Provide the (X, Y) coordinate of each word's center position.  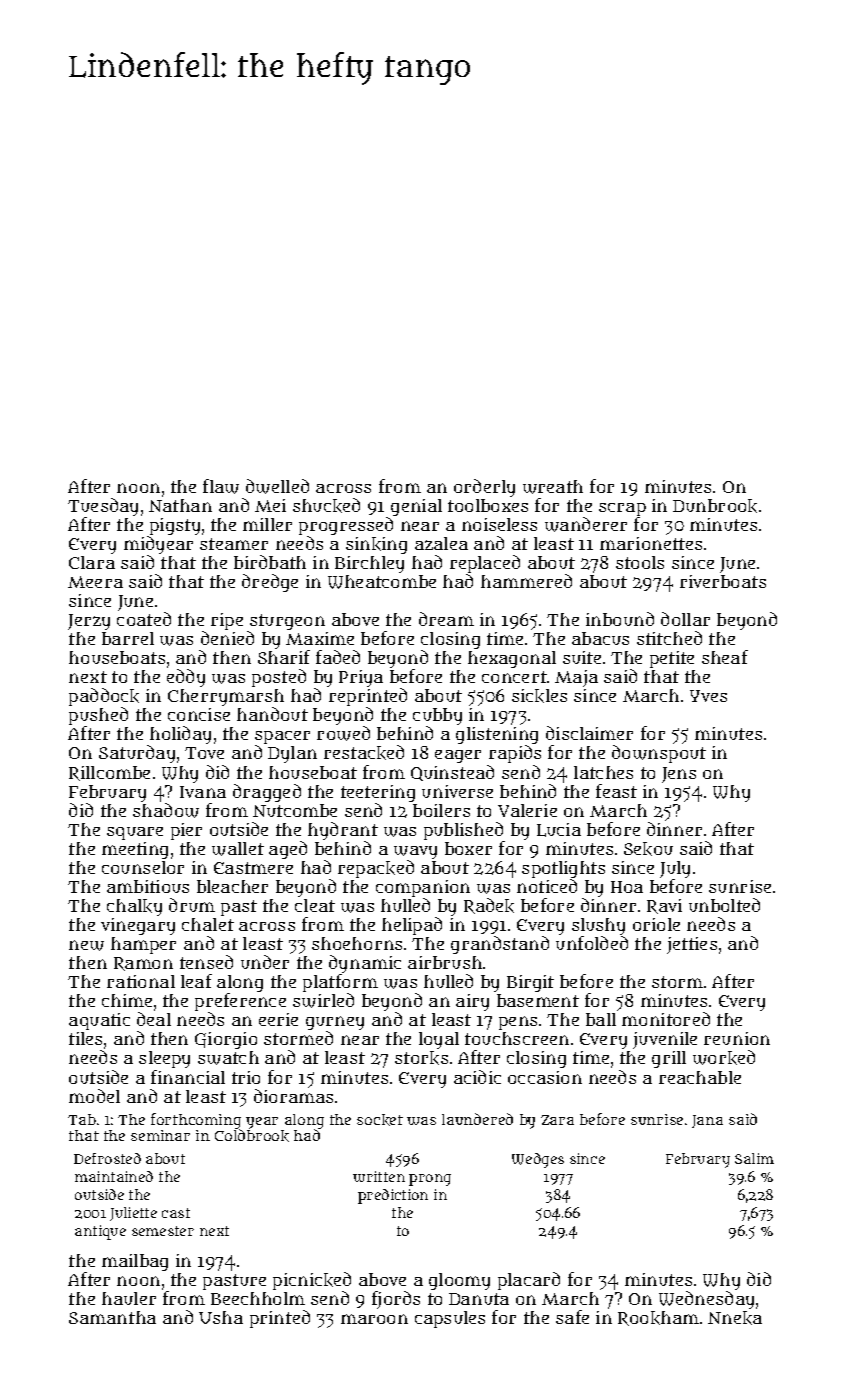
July (675, 869)
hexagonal (512, 659)
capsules (450, 1319)
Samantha (112, 1317)
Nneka (735, 1318)
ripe (227, 621)
